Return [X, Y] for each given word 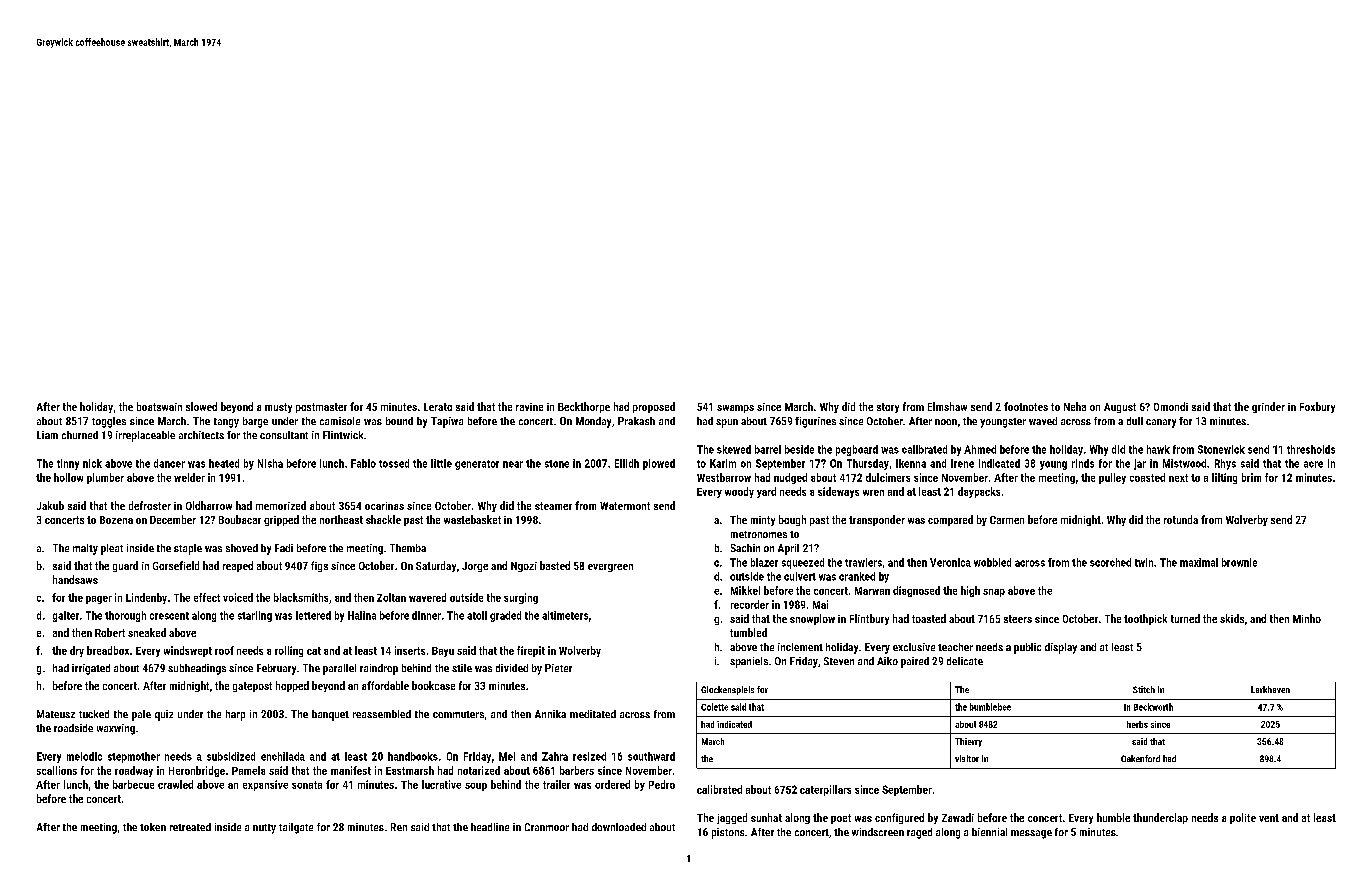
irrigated [91, 669]
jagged [732, 818]
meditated [593, 714]
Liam [47, 435]
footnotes [1026, 406]
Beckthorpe [584, 407]
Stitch [1144, 689]
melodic [84, 756]
